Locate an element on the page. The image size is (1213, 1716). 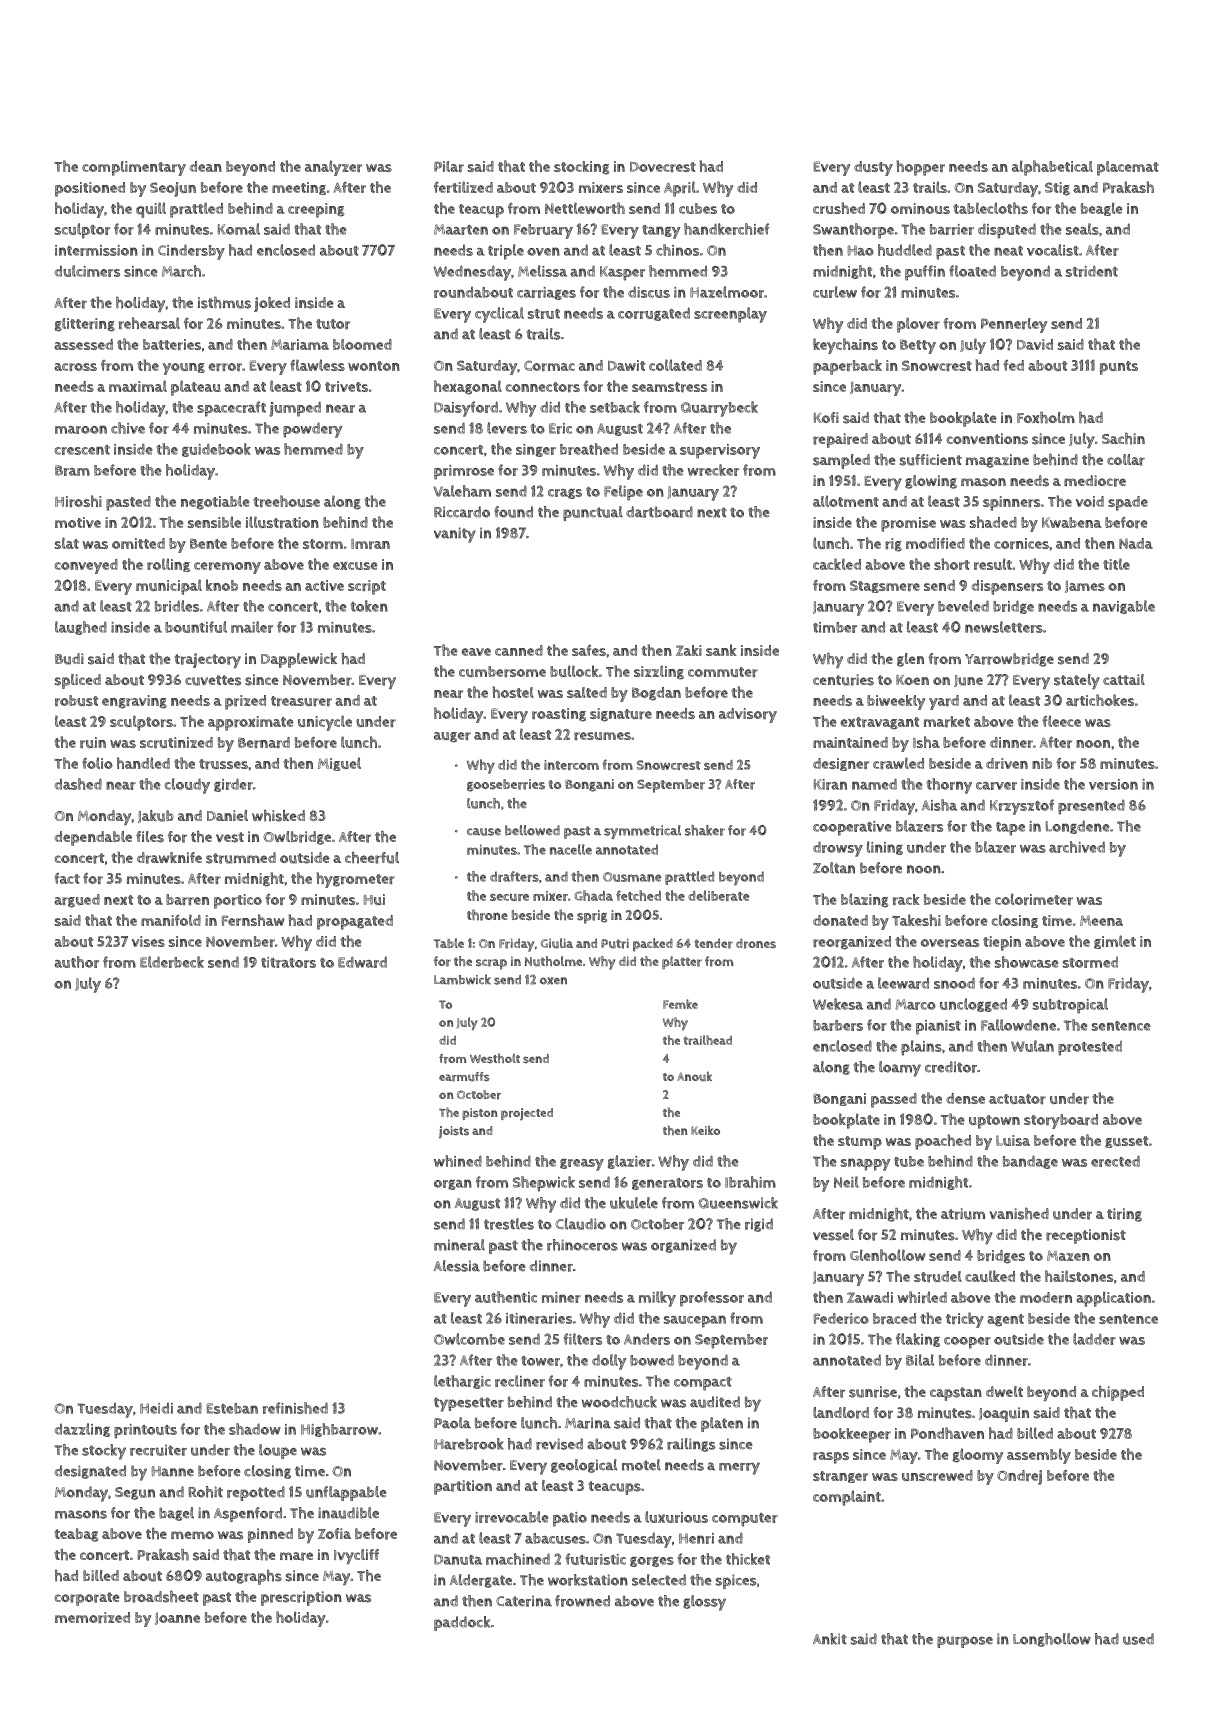
Ousmane is located at coordinates (632, 877).
